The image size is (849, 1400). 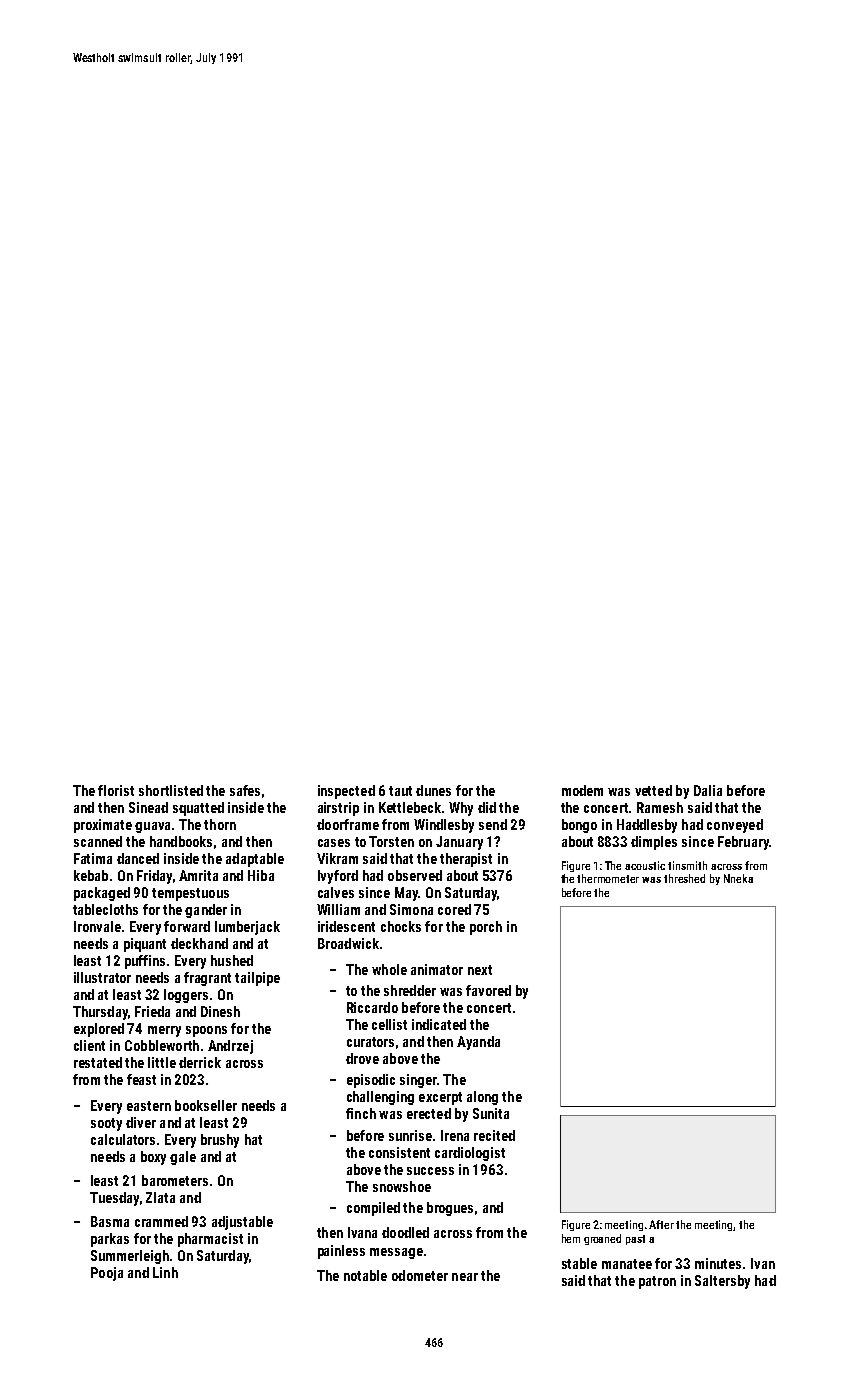 What do you see at coordinates (183, 1158) in the image?
I see `gale` at bounding box center [183, 1158].
